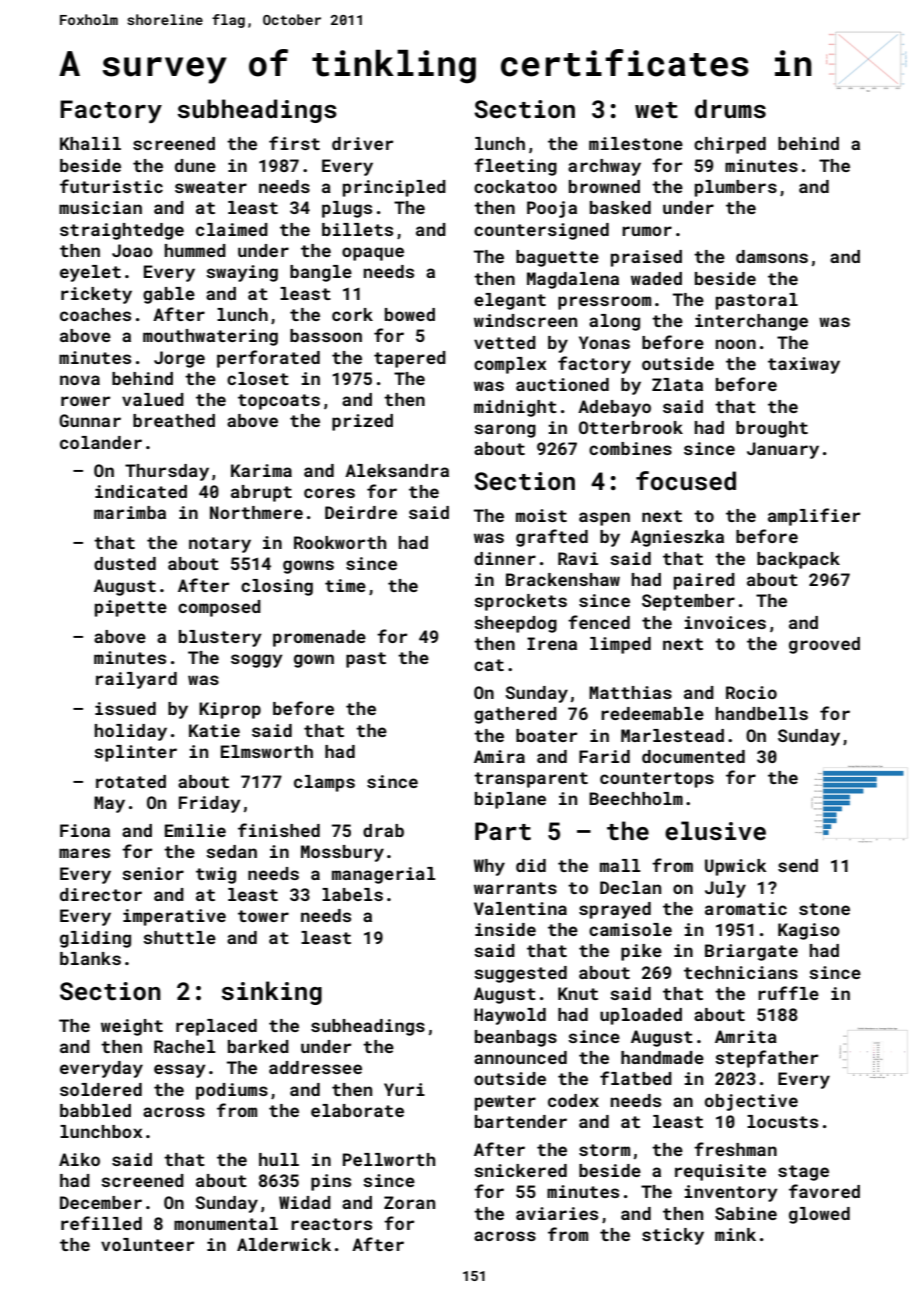  What do you see at coordinates (147, 1244) in the document?
I see `volunteer` at bounding box center [147, 1244].
